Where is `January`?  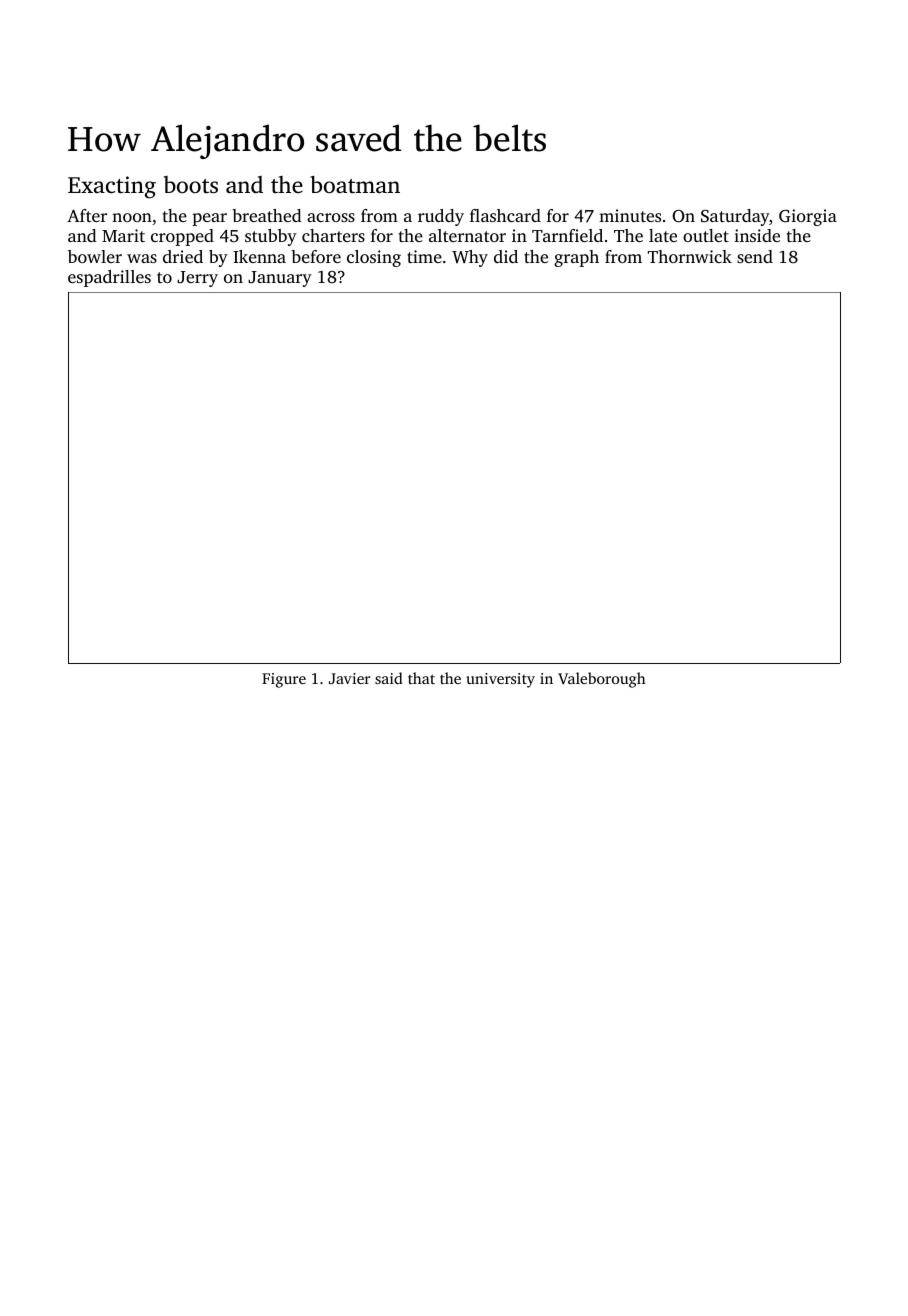
January is located at coordinates (280, 279).
